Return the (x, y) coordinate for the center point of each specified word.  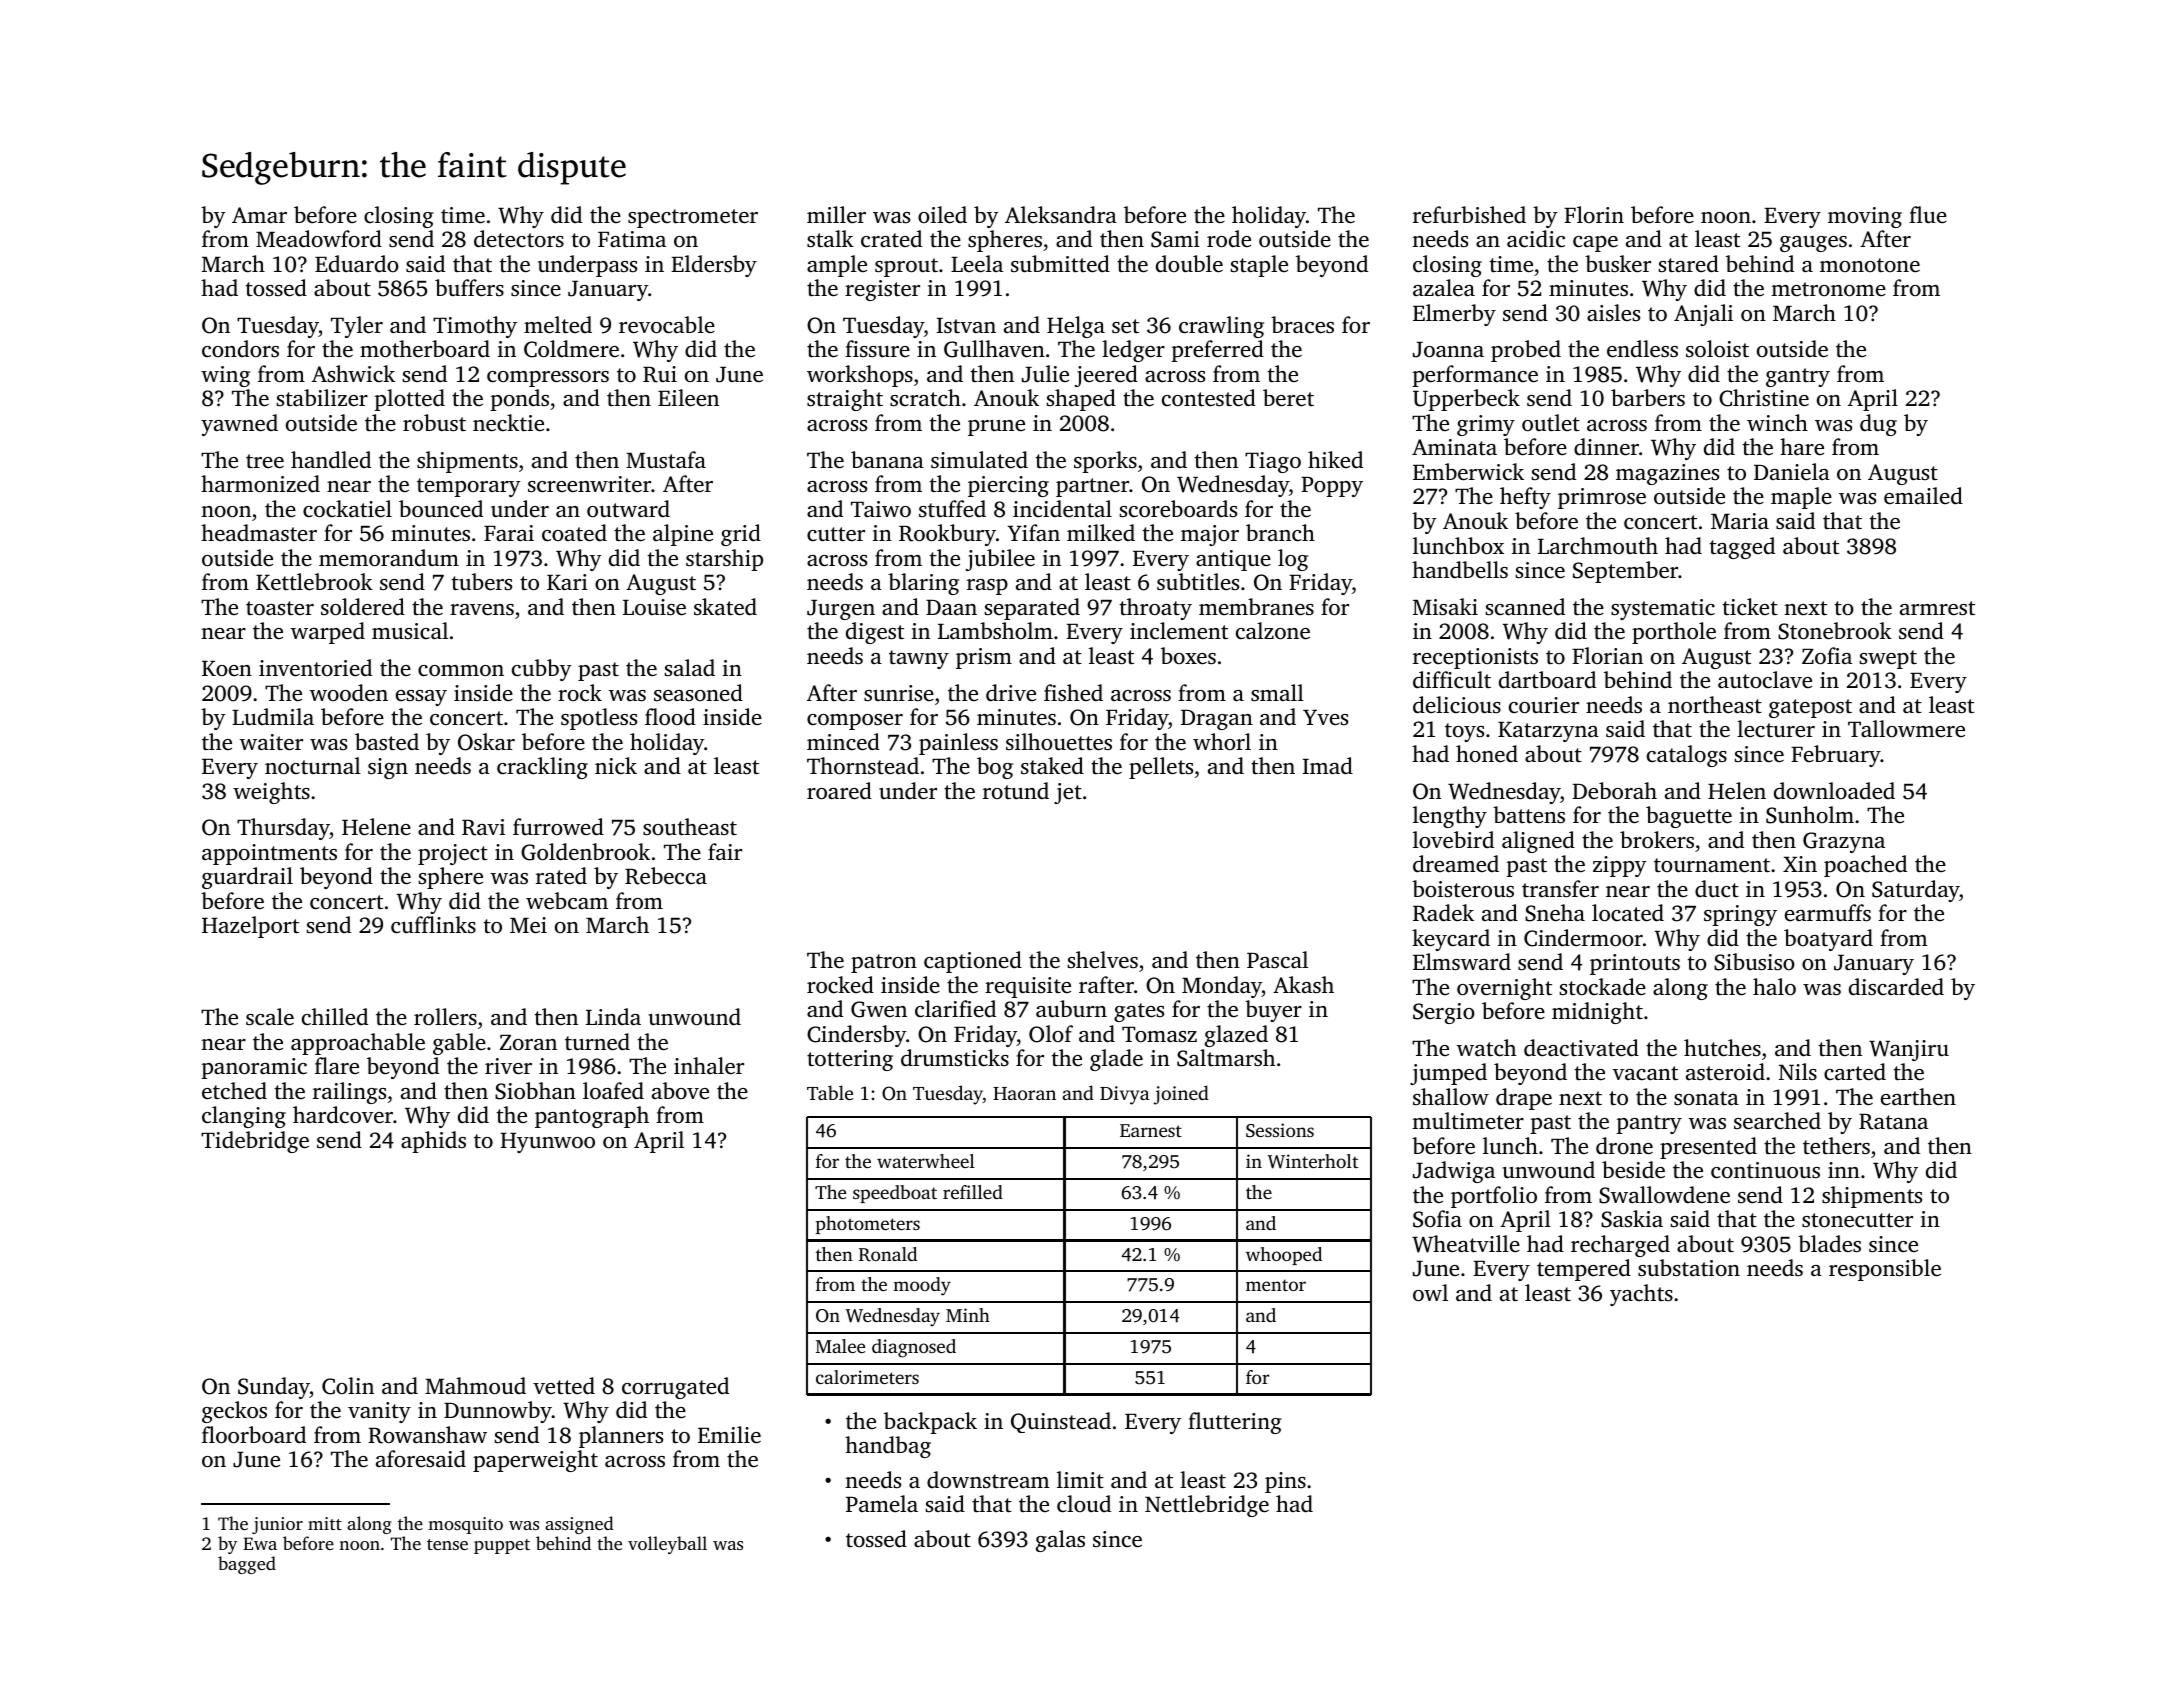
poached (1865, 866)
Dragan (1217, 720)
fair (725, 851)
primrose (1602, 498)
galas (1060, 1541)
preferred (1218, 351)
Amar (259, 215)
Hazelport (250, 927)
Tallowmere (1906, 728)
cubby (542, 670)
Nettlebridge (1207, 1506)
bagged (247, 1565)
